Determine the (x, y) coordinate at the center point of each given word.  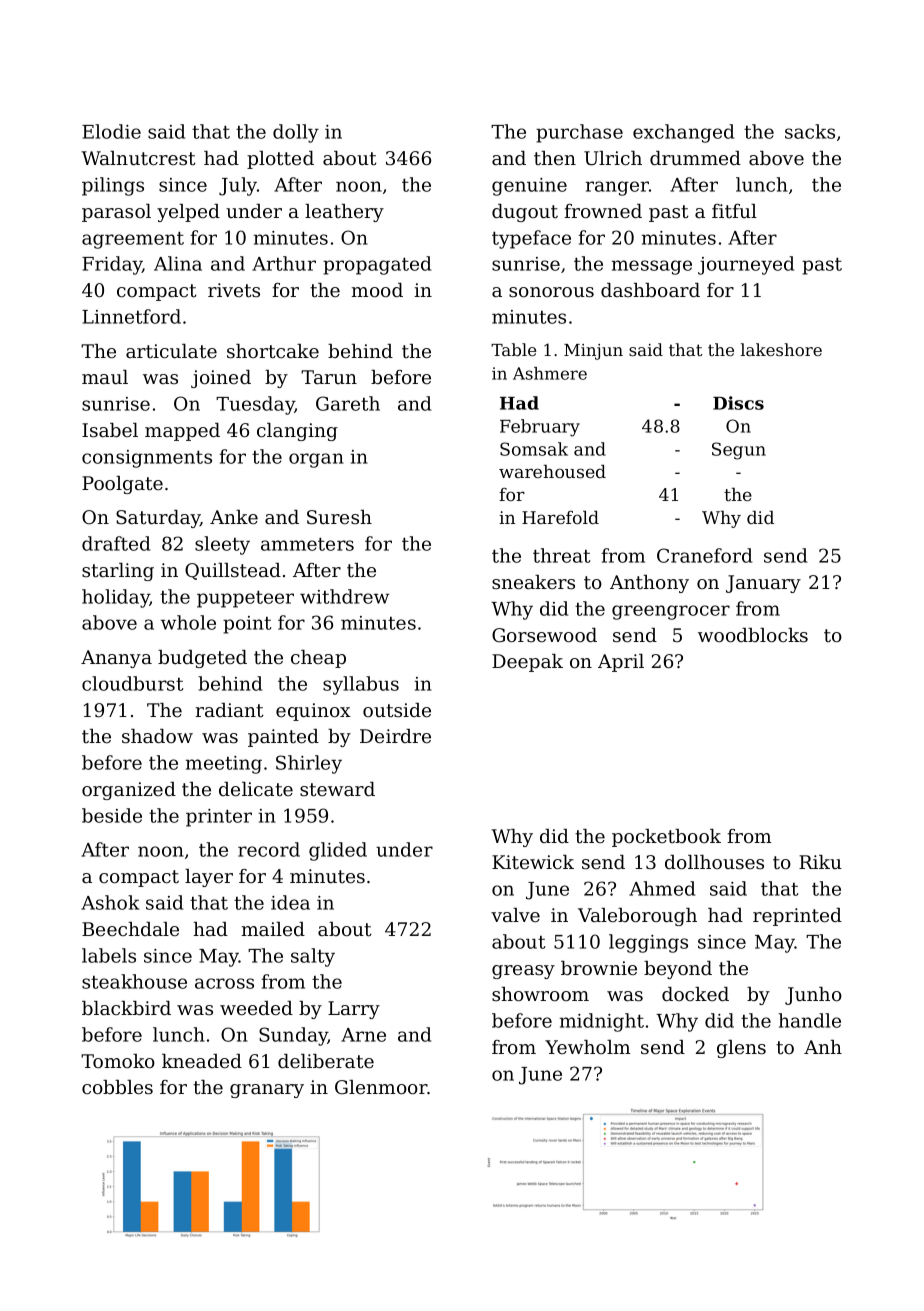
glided (338, 851)
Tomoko (118, 1061)
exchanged (683, 133)
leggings (648, 943)
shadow (157, 736)
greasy (523, 972)
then (555, 158)
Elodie (111, 131)
